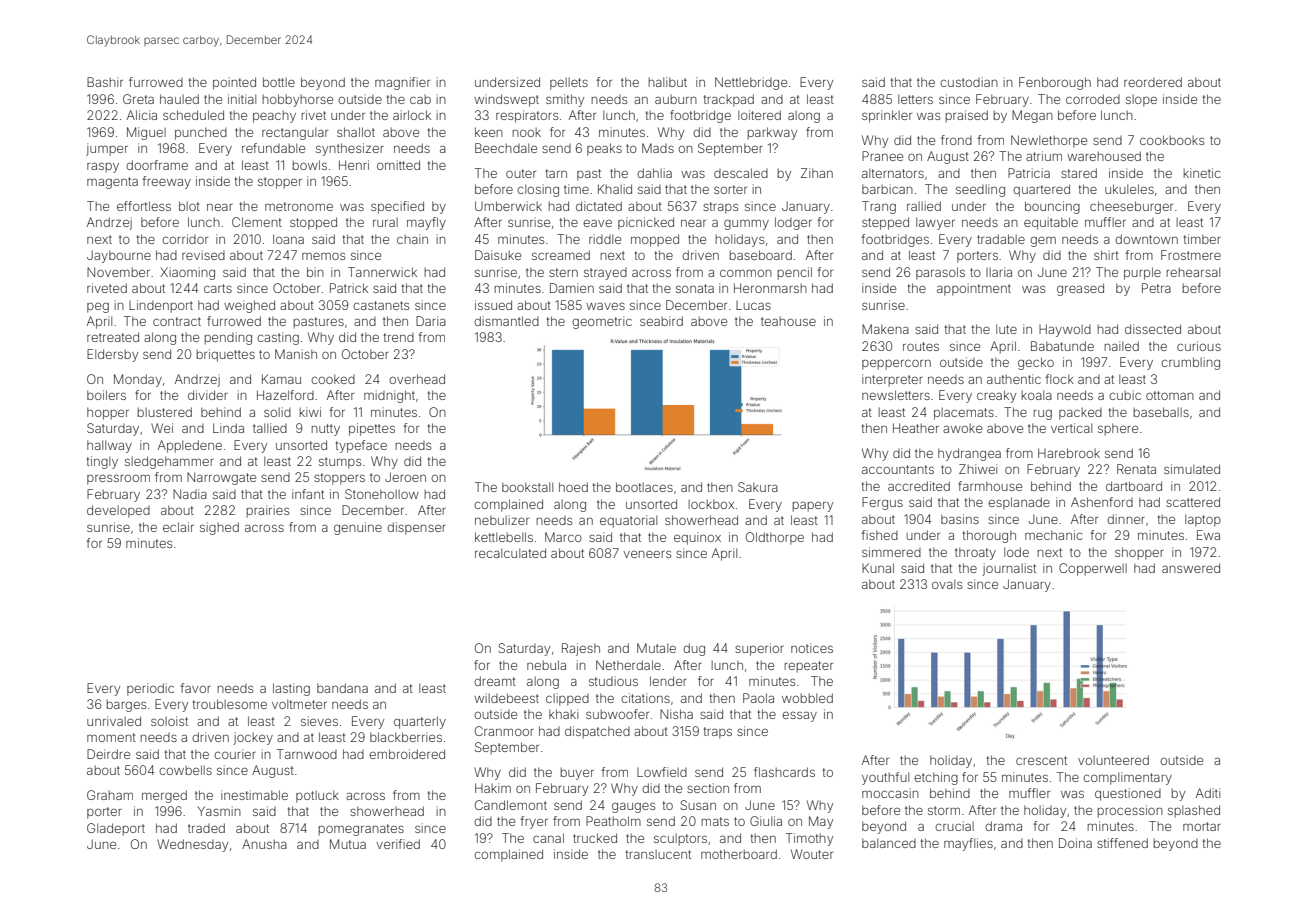 The height and width of the screenshot is (924, 1308). I want to click on stumps, so click(340, 463).
